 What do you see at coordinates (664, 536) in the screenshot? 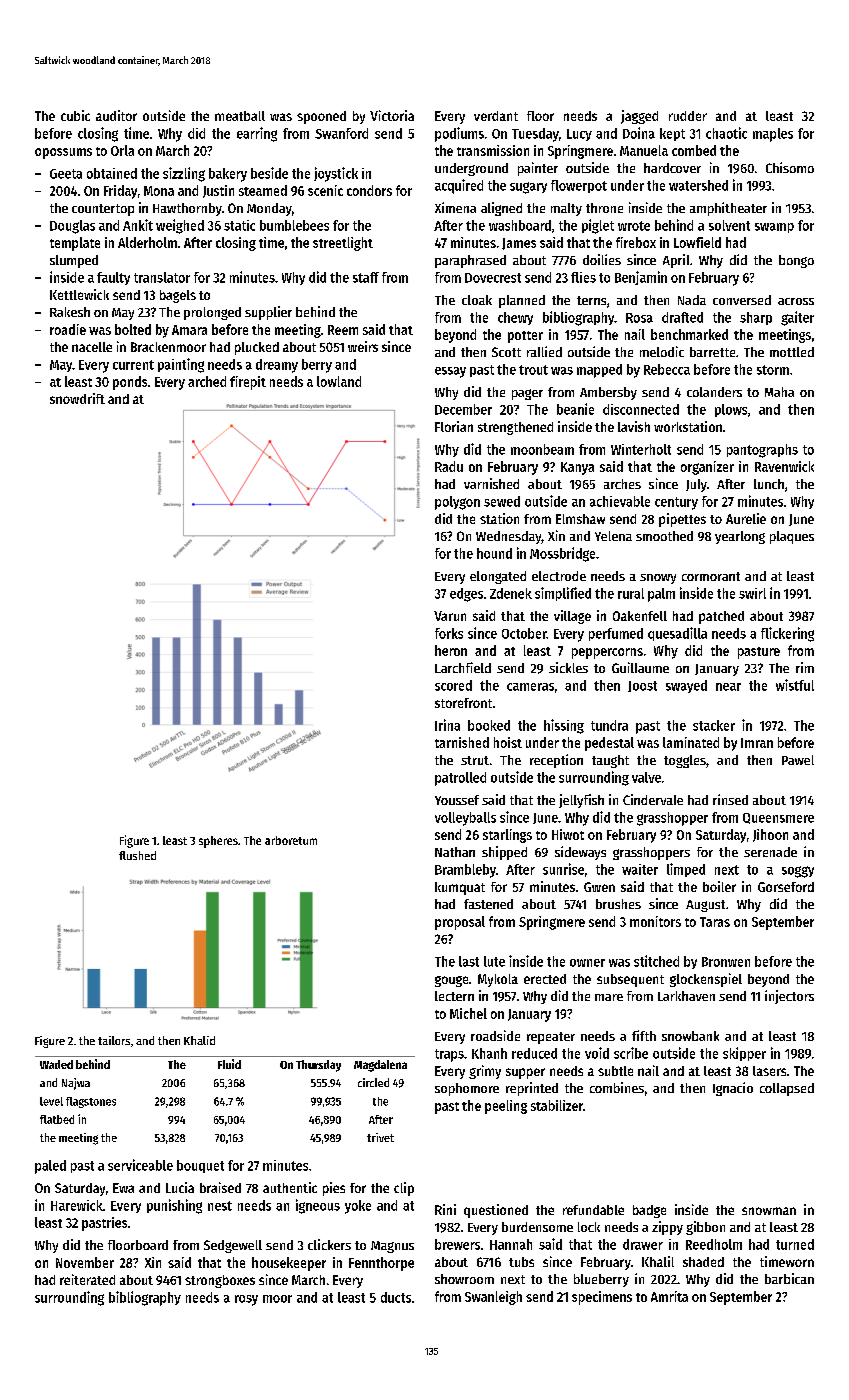
I see `smoothed` at bounding box center [664, 536].
